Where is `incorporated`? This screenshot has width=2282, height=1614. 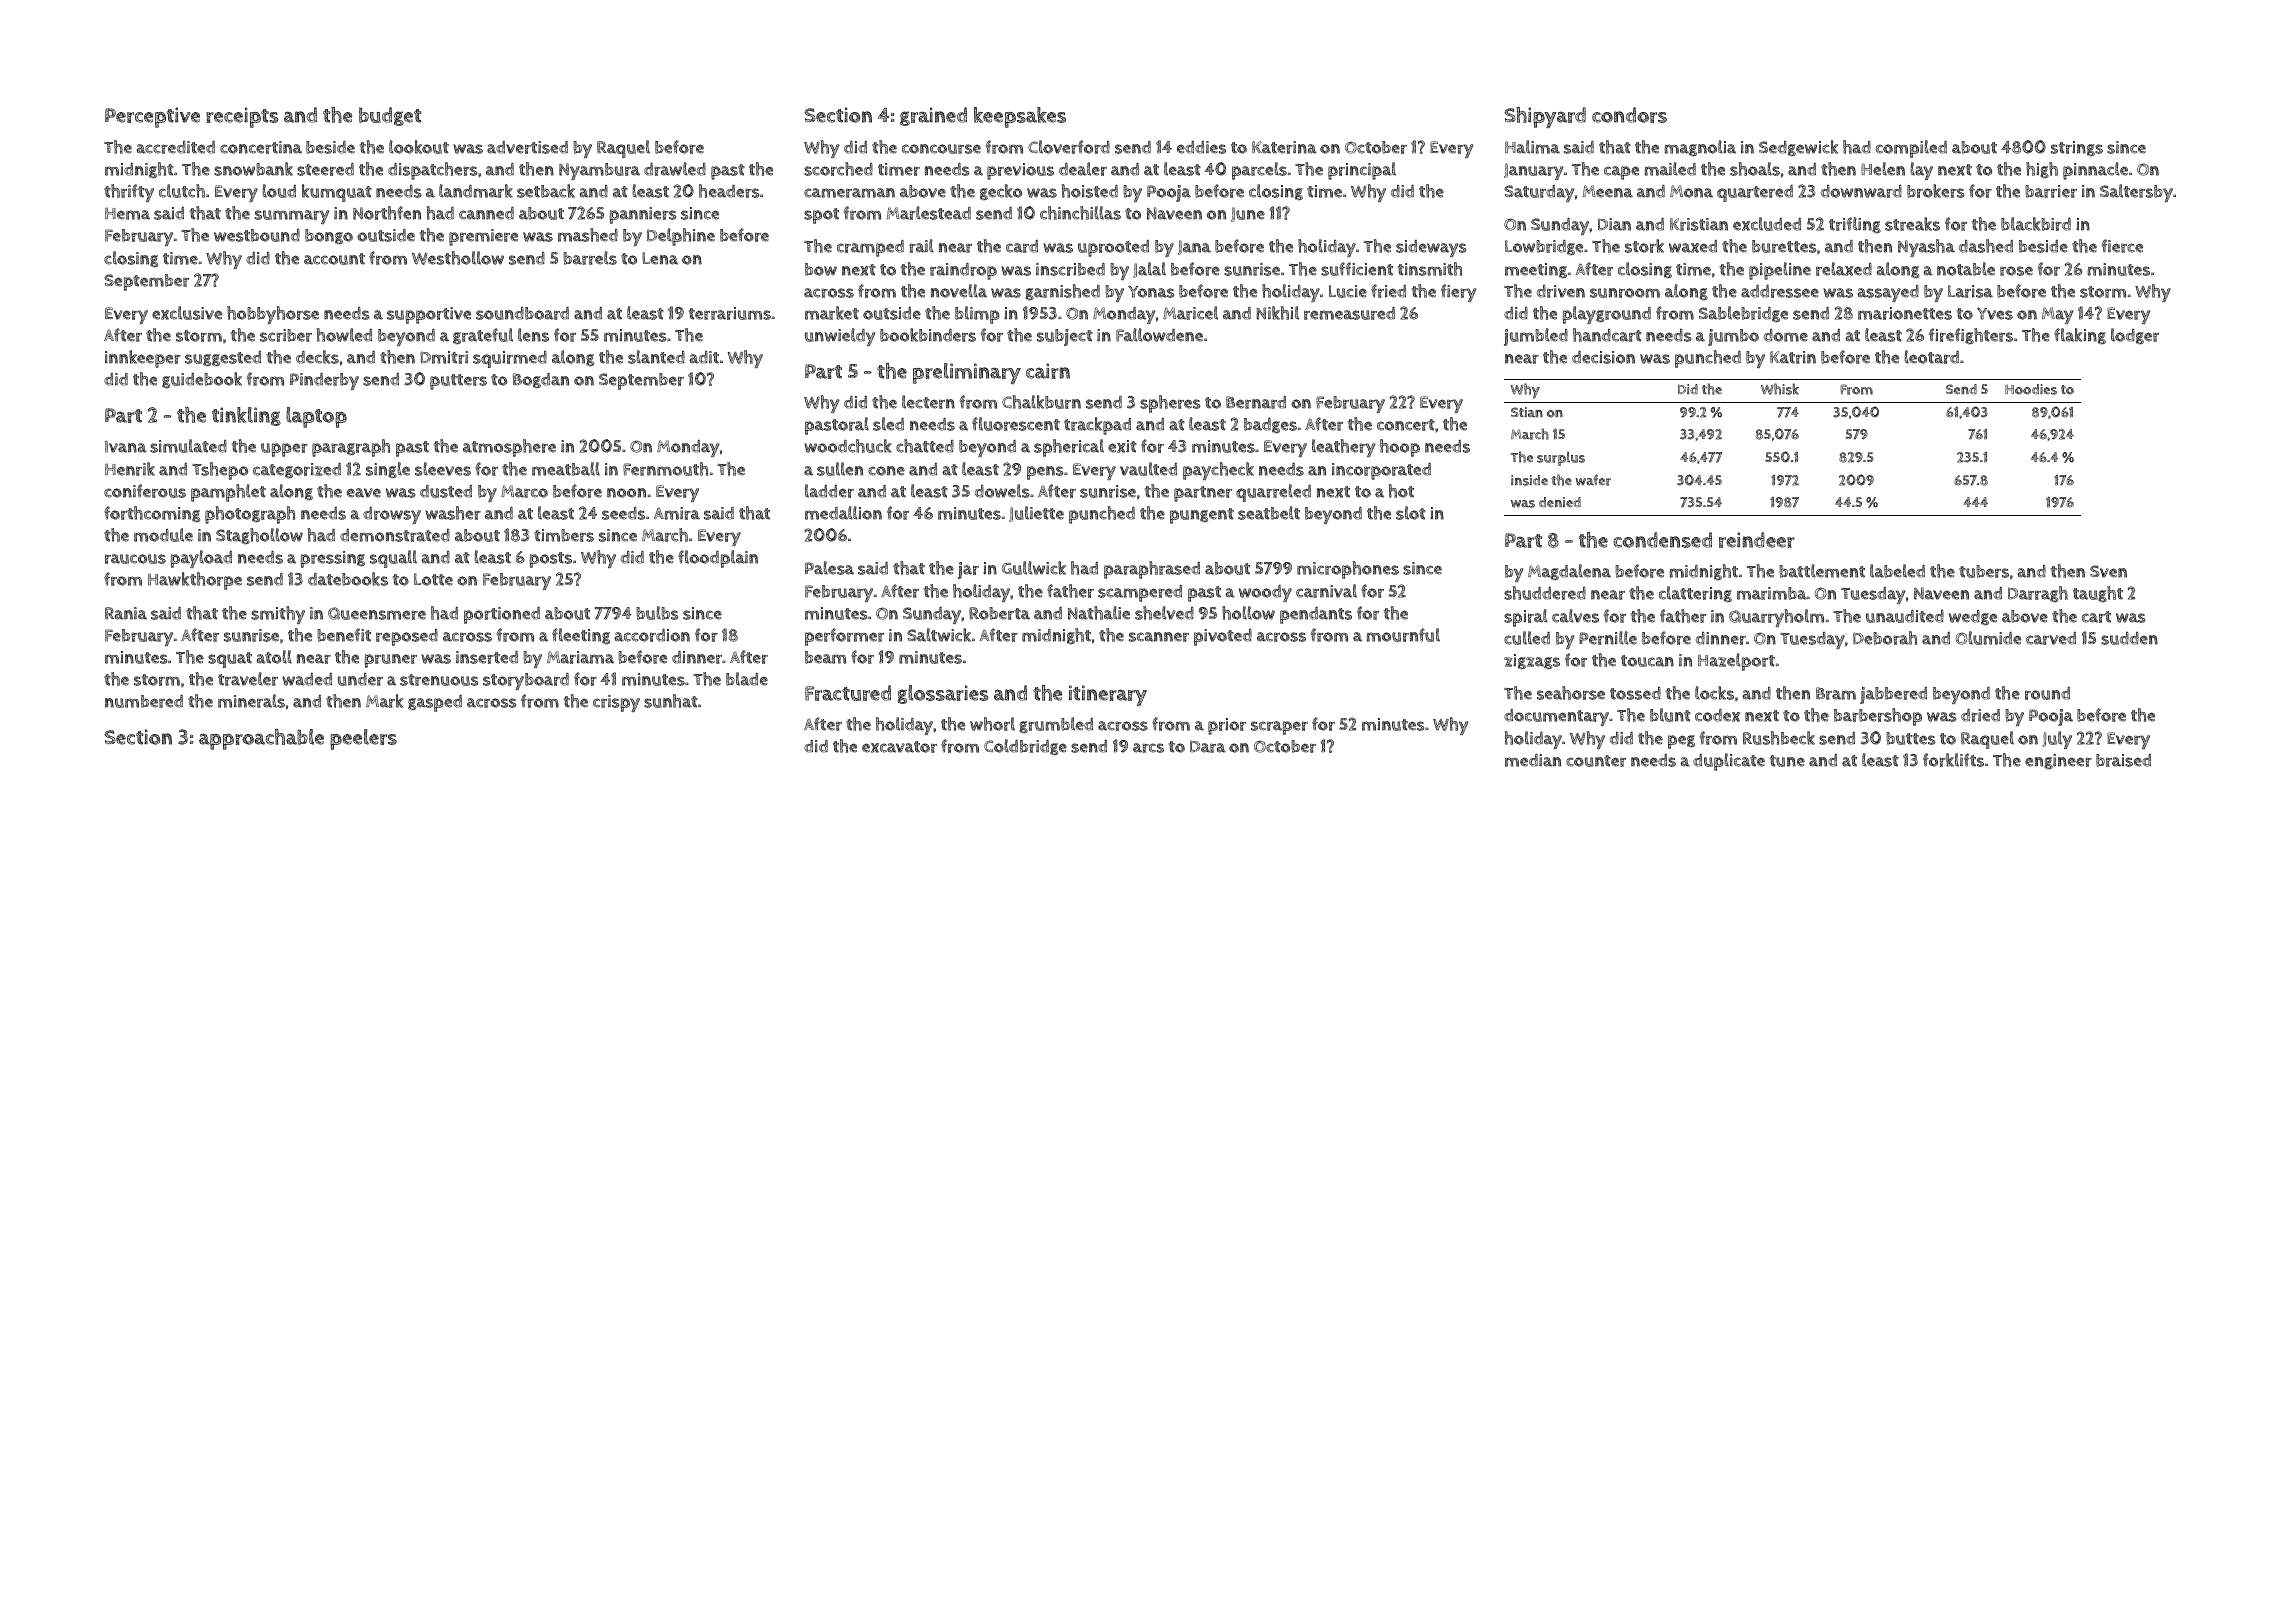 incorporated is located at coordinates (1381, 471).
